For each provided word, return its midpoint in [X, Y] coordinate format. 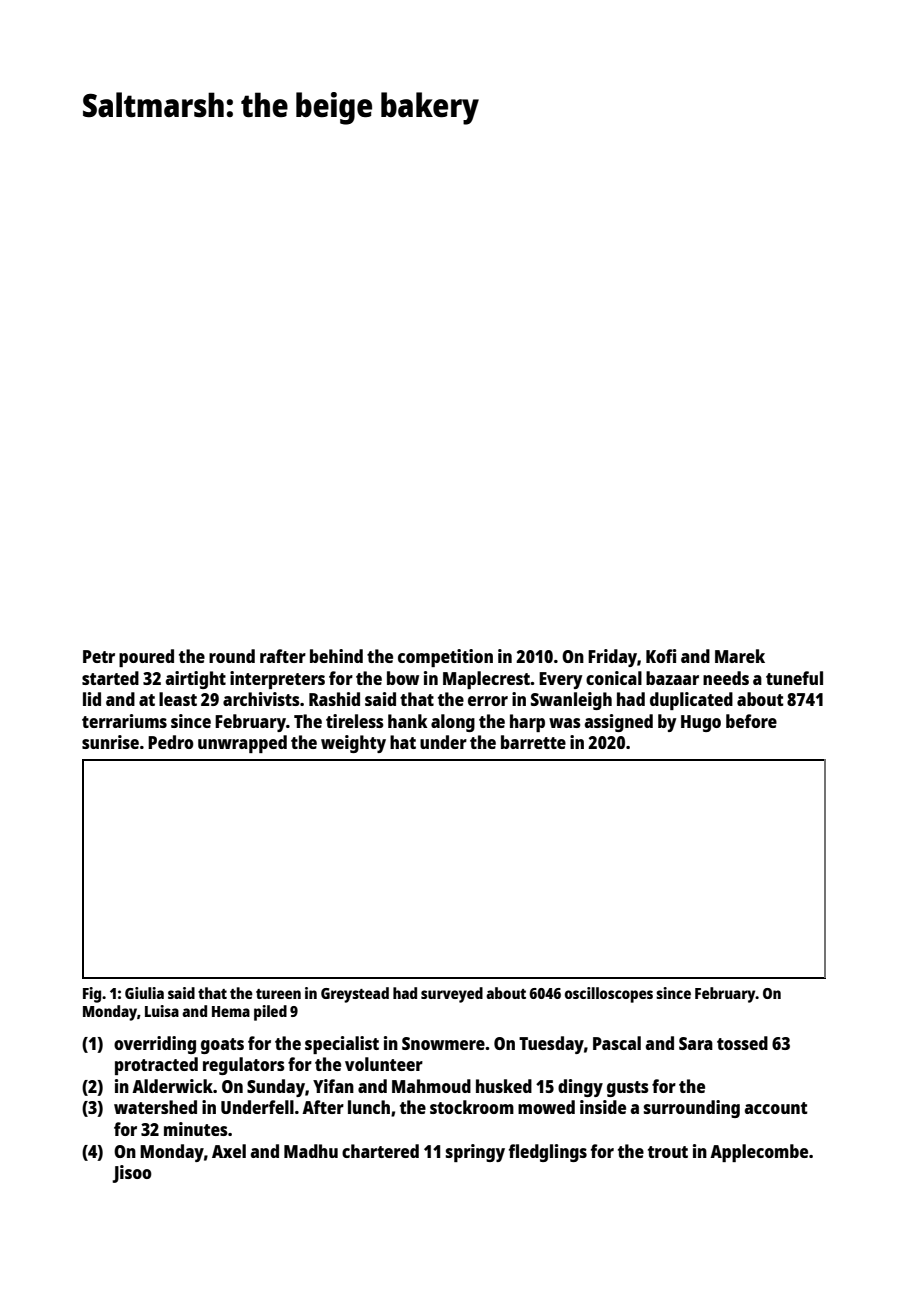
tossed [742, 1043]
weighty [353, 744]
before [751, 721]
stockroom [472, 1107]
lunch [369, 1107]
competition [445, 658]
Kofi [661, 656]
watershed [155, 1107]
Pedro [171, 742]
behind [336, 656]
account [776, 1108]
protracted [156, 1066]
